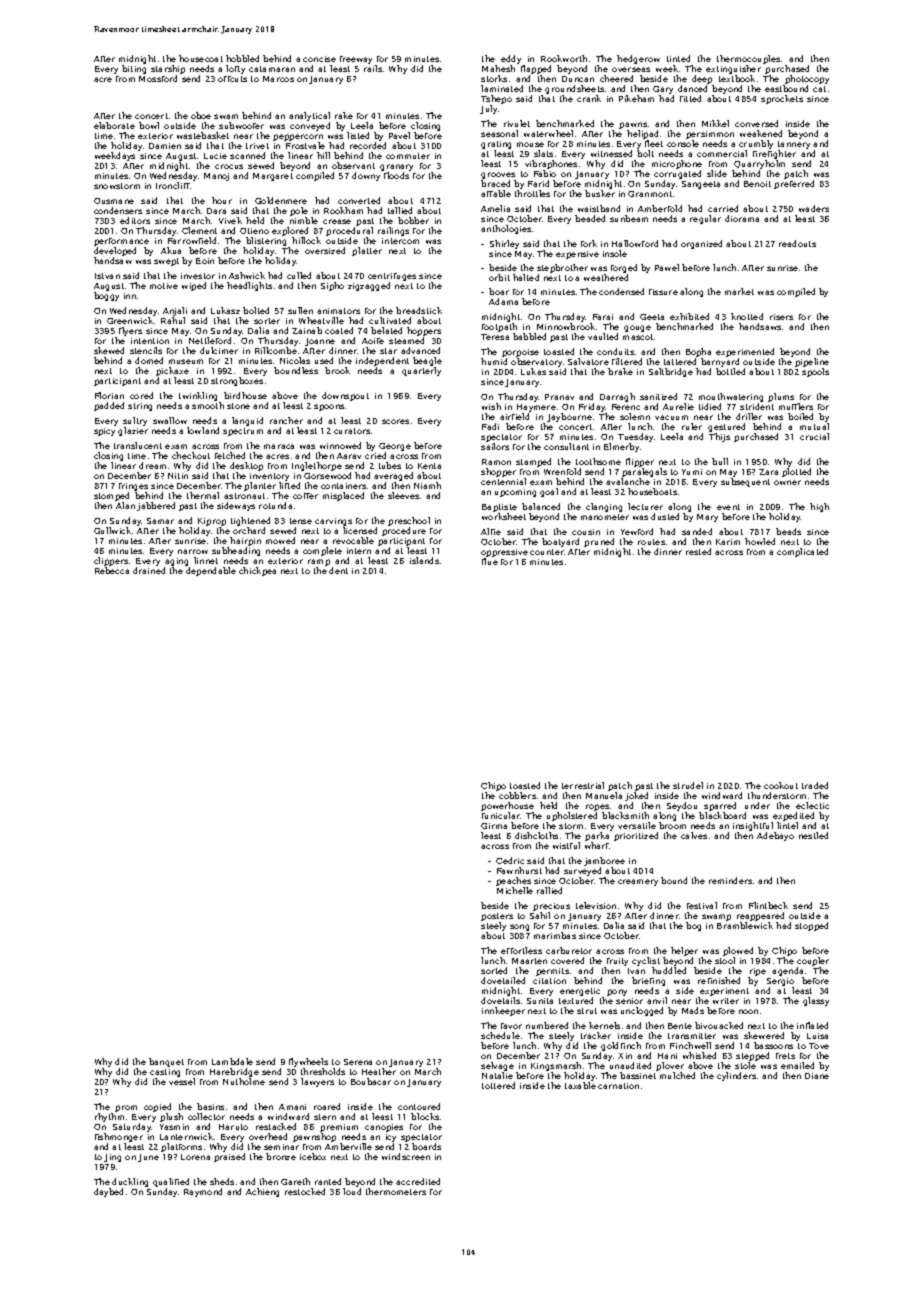  What do you see at coordinates (149, 570) in the screenshot?
I see `drained` at bounding box center [149, 570].
